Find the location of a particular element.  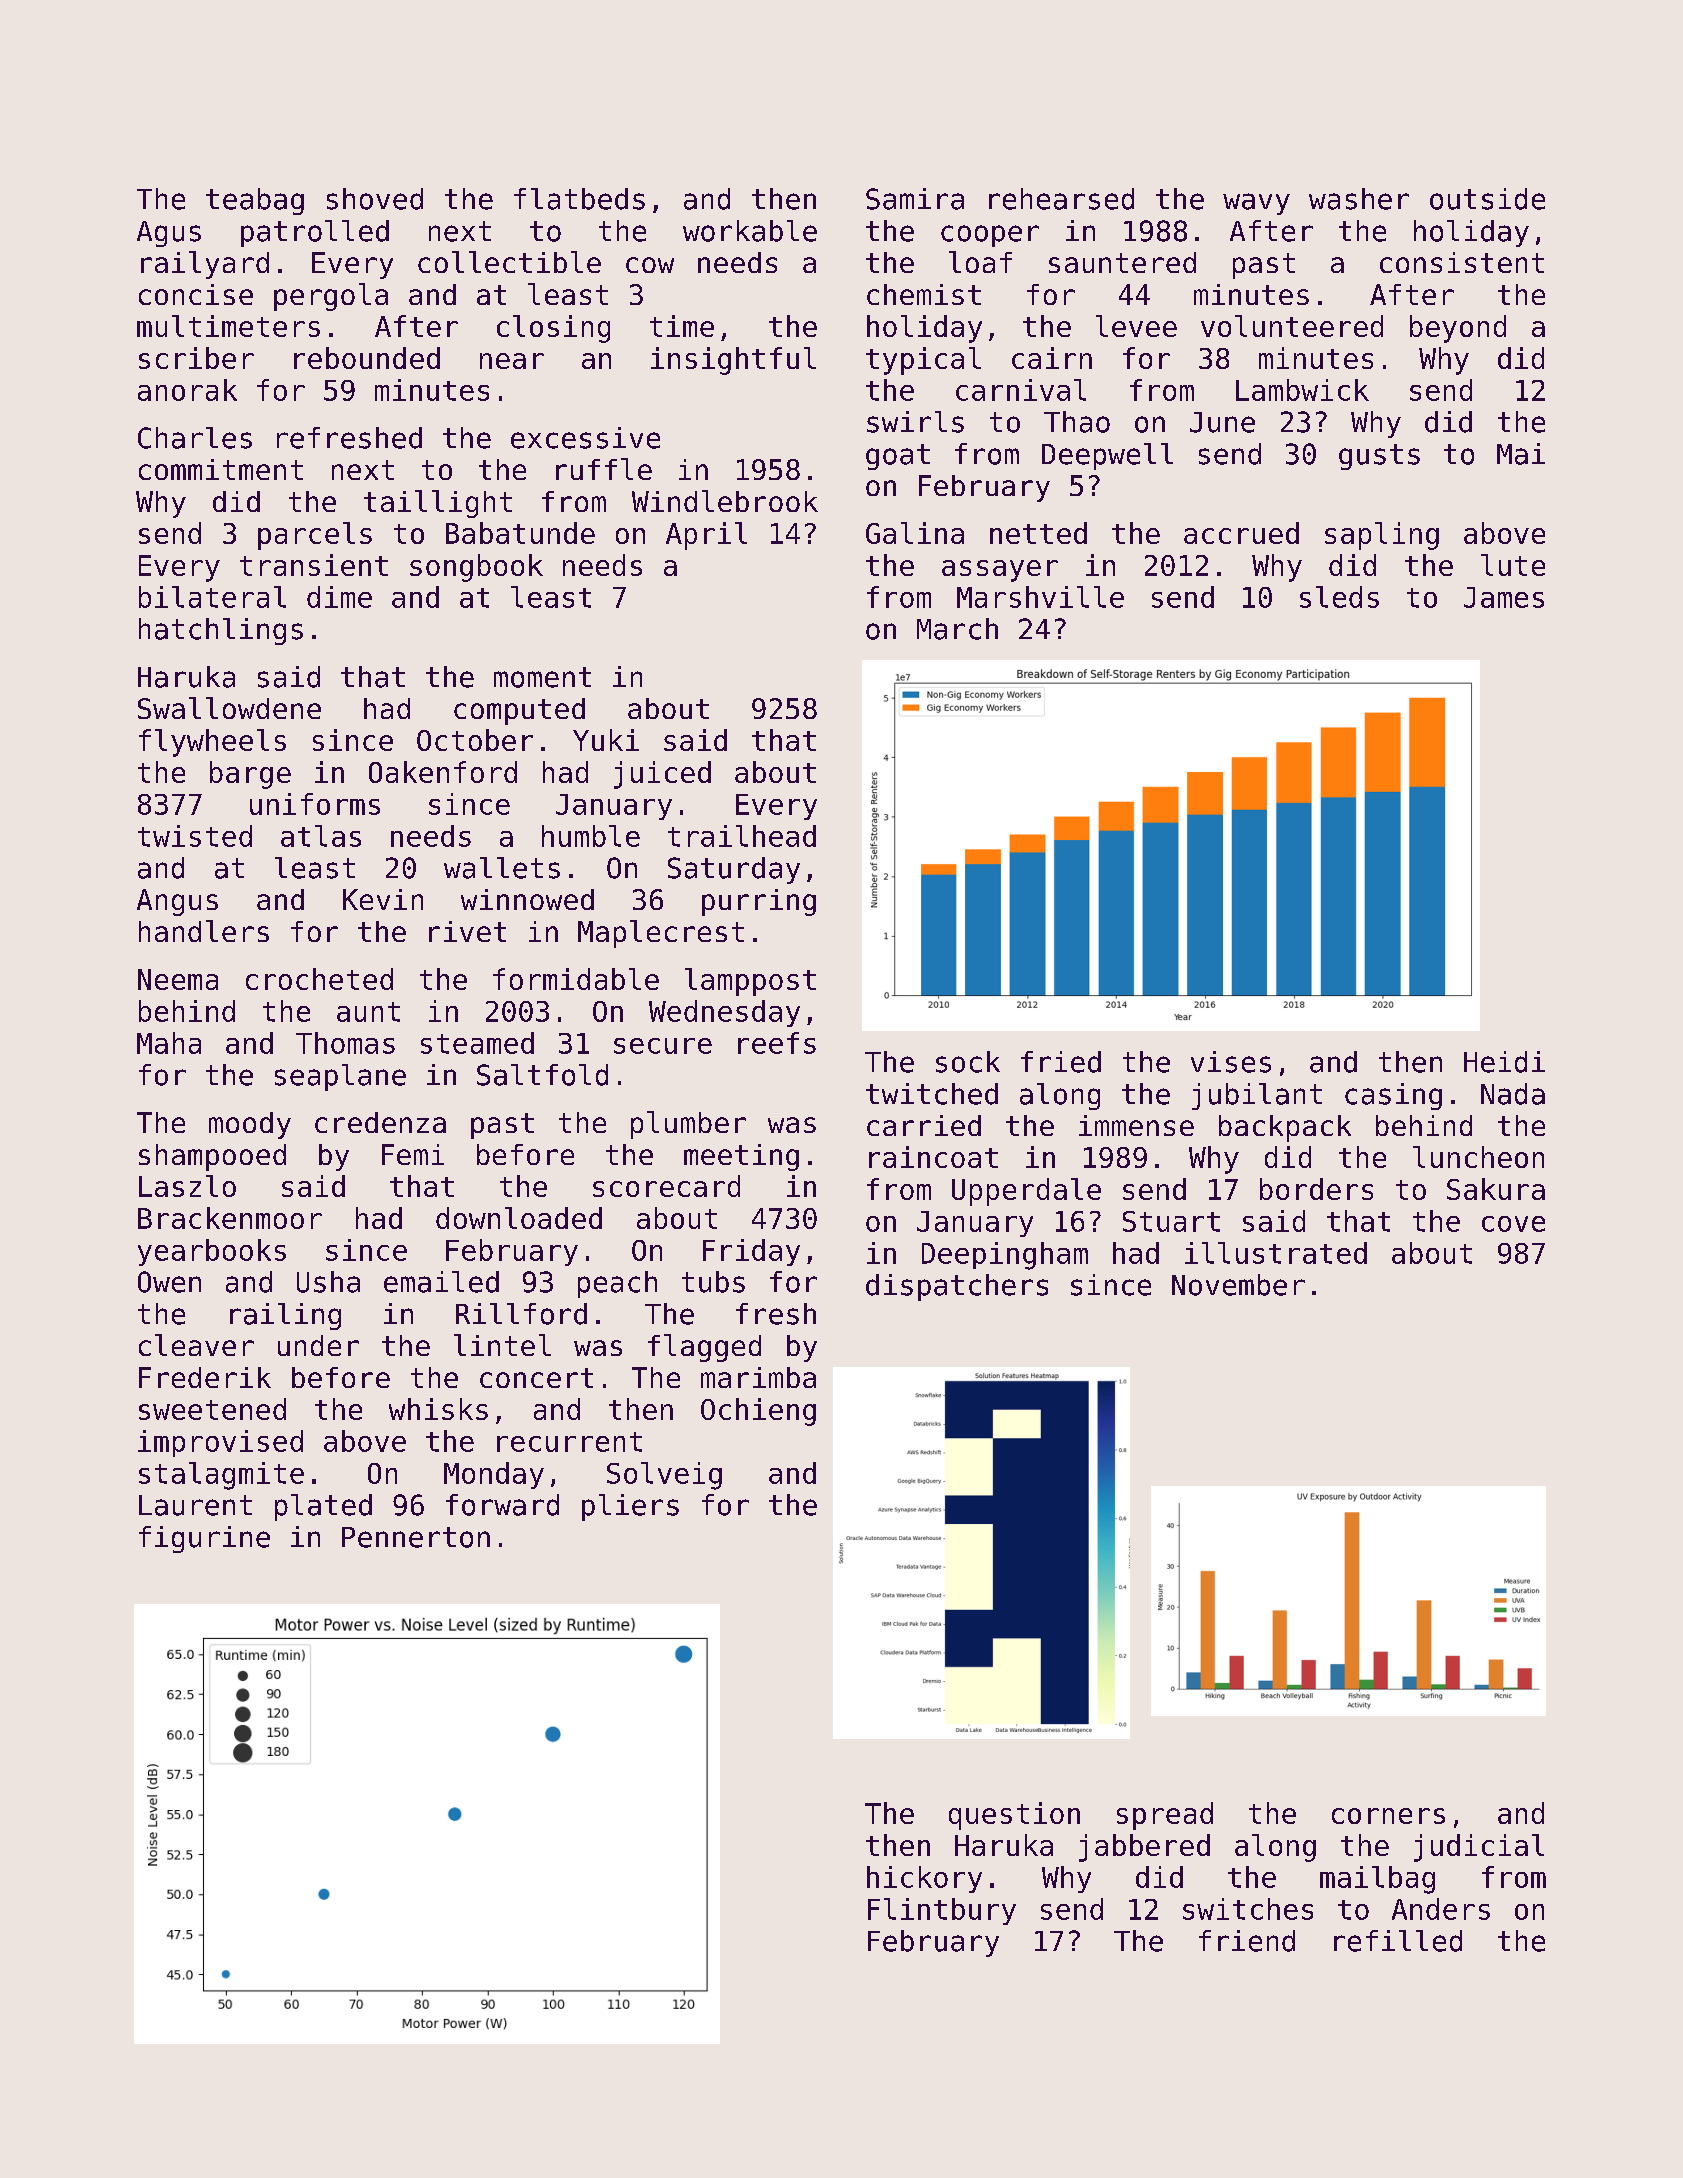

Samira is located at coordinates (915, 199).
